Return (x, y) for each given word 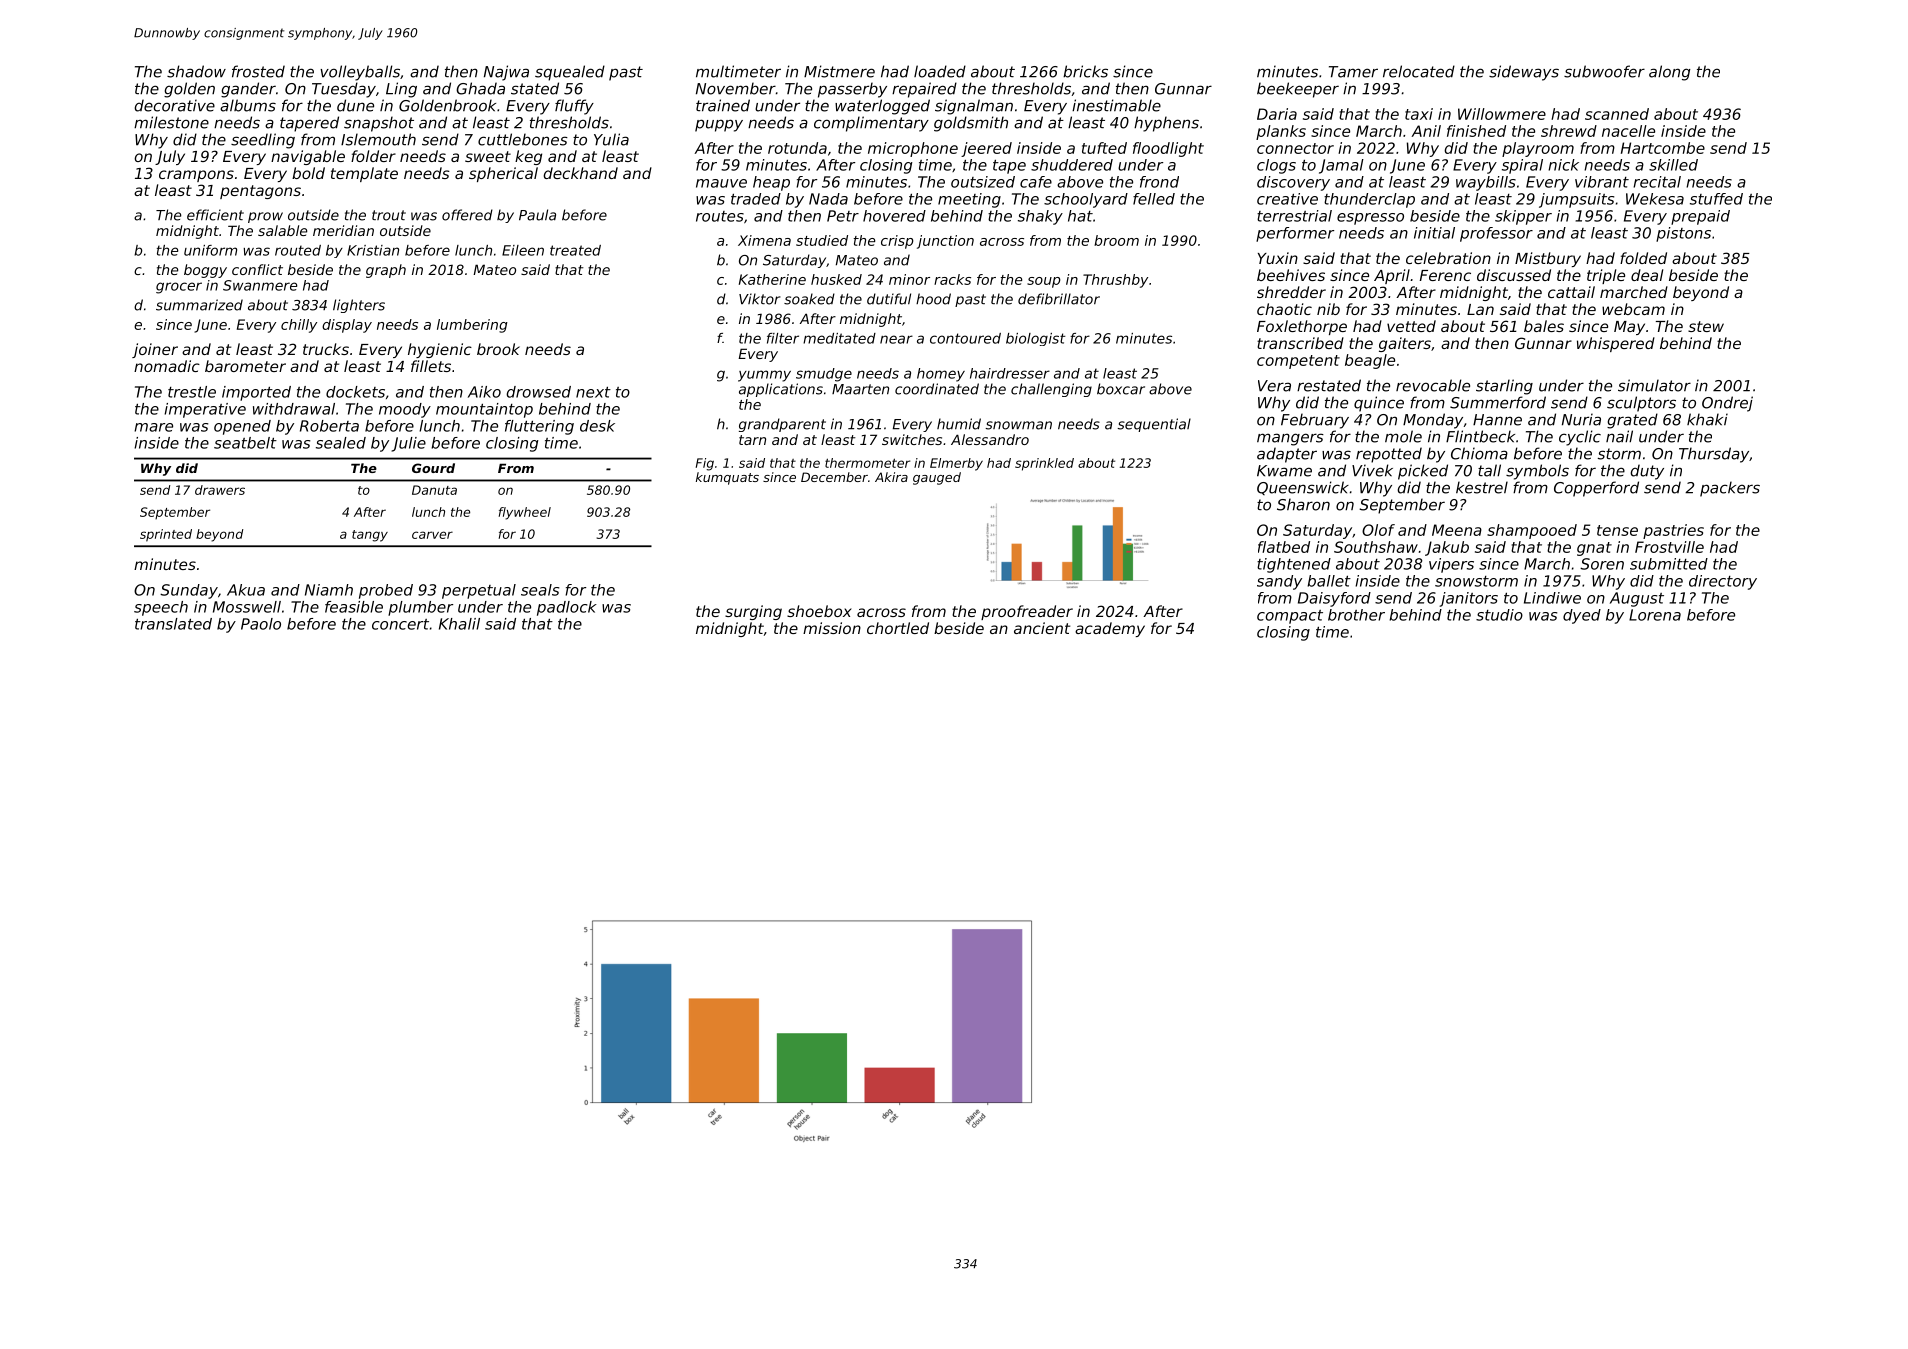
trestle (192, 392)
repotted (1389, 455)
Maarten (860, 389)
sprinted (166, 535)
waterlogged (882, 107)
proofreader (1027, 612)
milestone (171, 122)
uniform (210, 250)
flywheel (525, 513)
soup (1044, 282)
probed (386, 591)
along (1670, 73)
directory (1723, 582)
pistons (1683, 234)
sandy (1279, 582)
